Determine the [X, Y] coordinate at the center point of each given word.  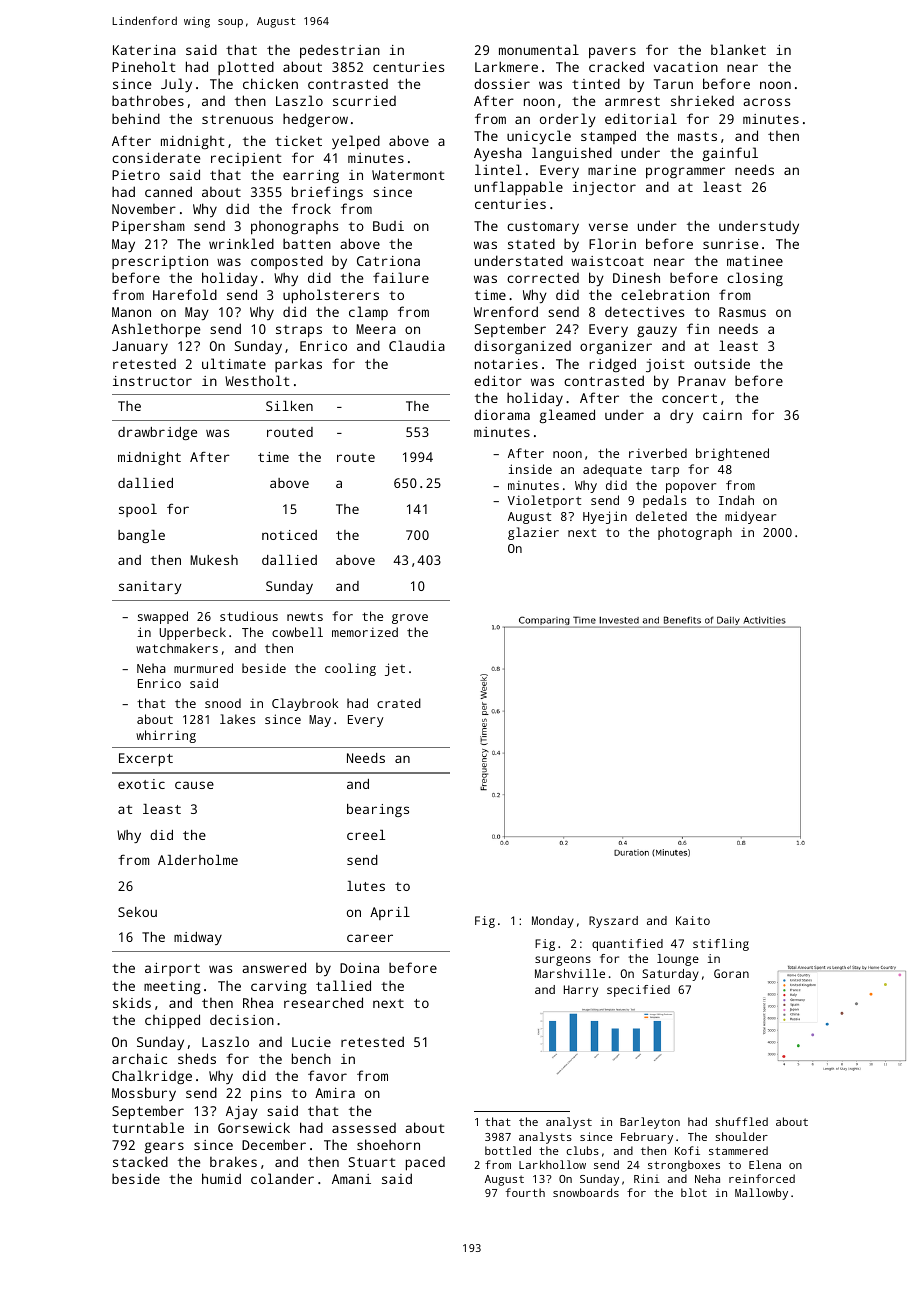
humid [221, 1178]
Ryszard [613, 922]
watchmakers [177, 648]
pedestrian [340, 51]
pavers [612, 53]
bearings [378, 810]
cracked [616, 66]
